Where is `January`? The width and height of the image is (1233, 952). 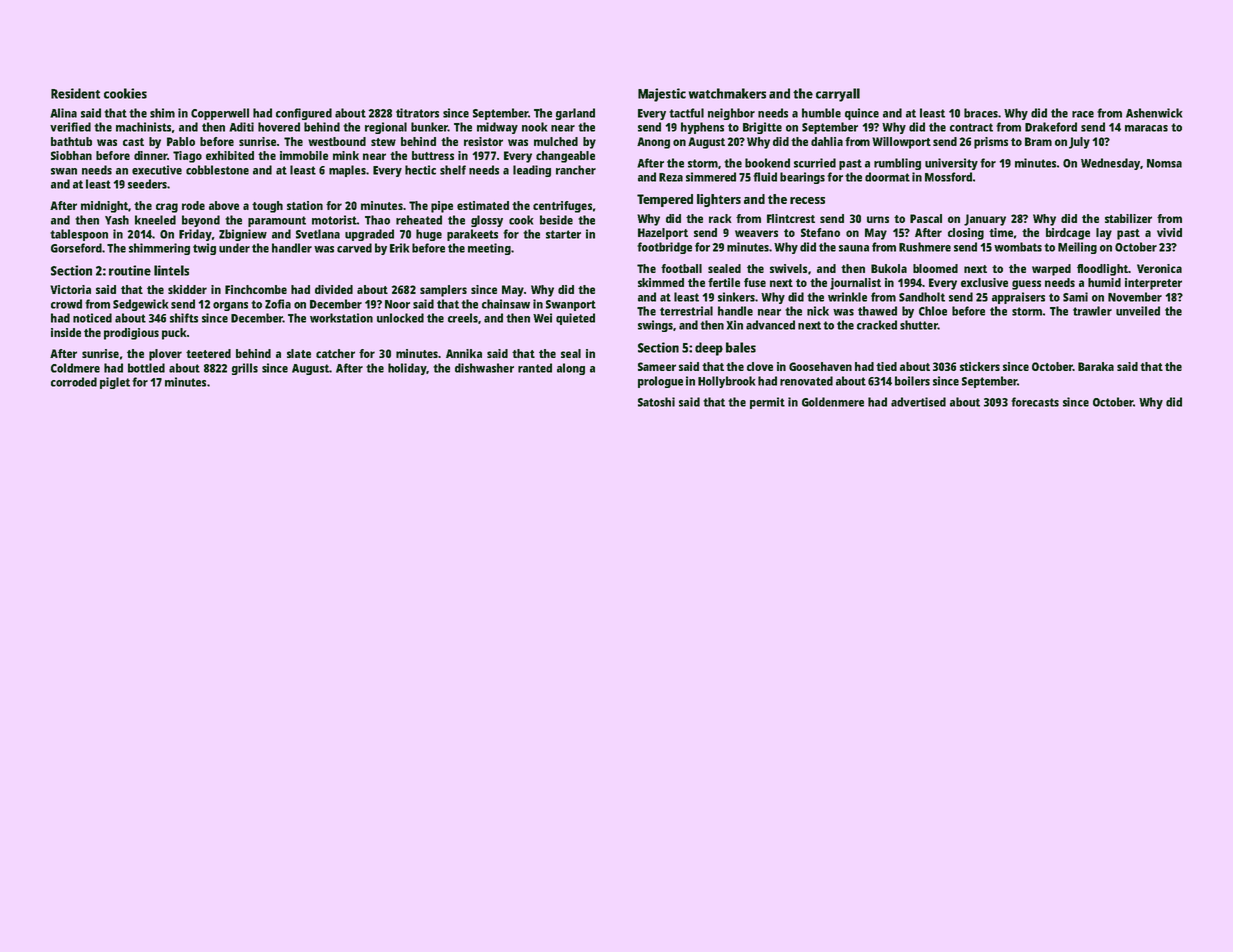 January is located at coordinates (985, 220).
